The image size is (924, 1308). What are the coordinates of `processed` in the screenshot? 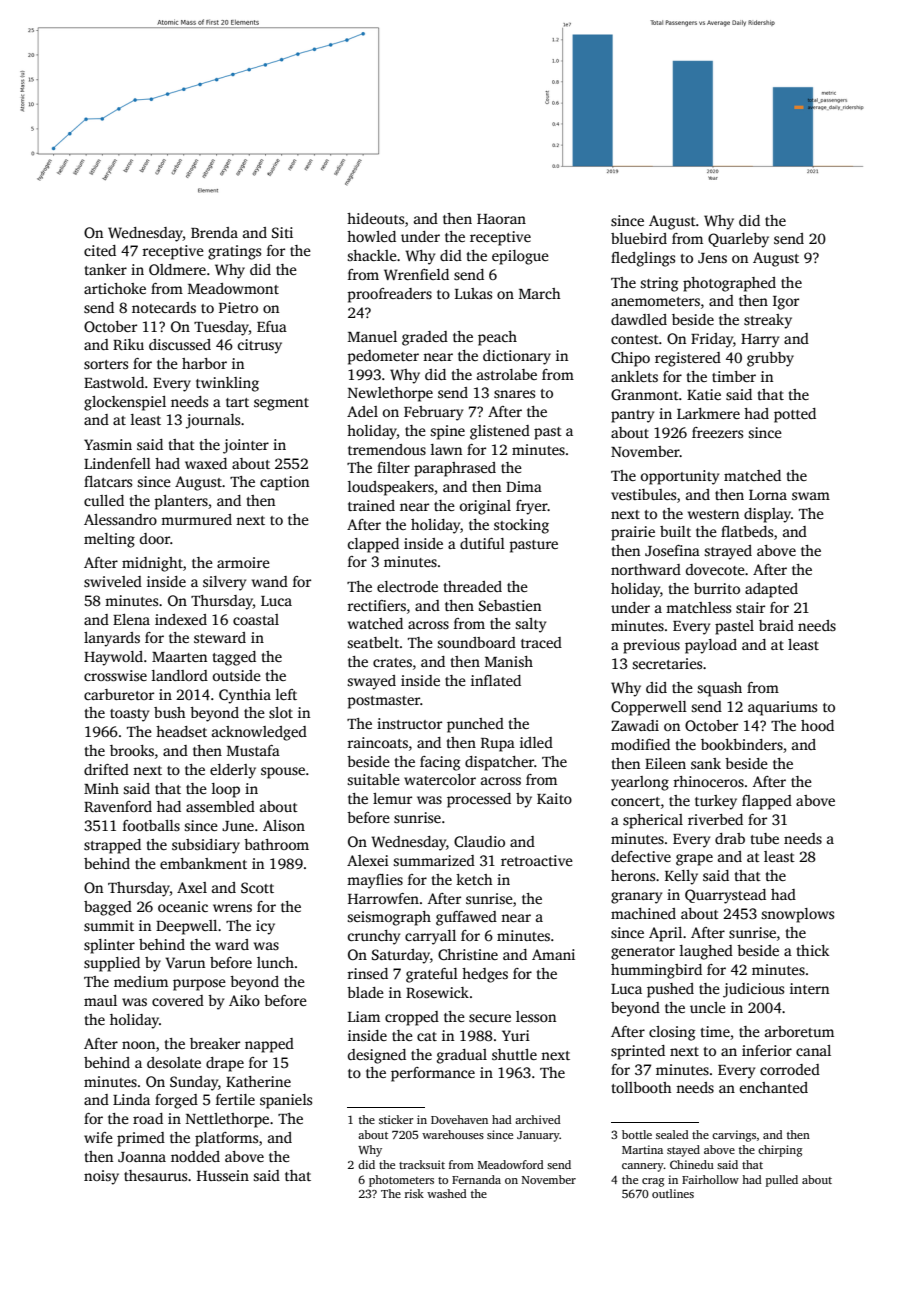 It's located at (479, 800).
